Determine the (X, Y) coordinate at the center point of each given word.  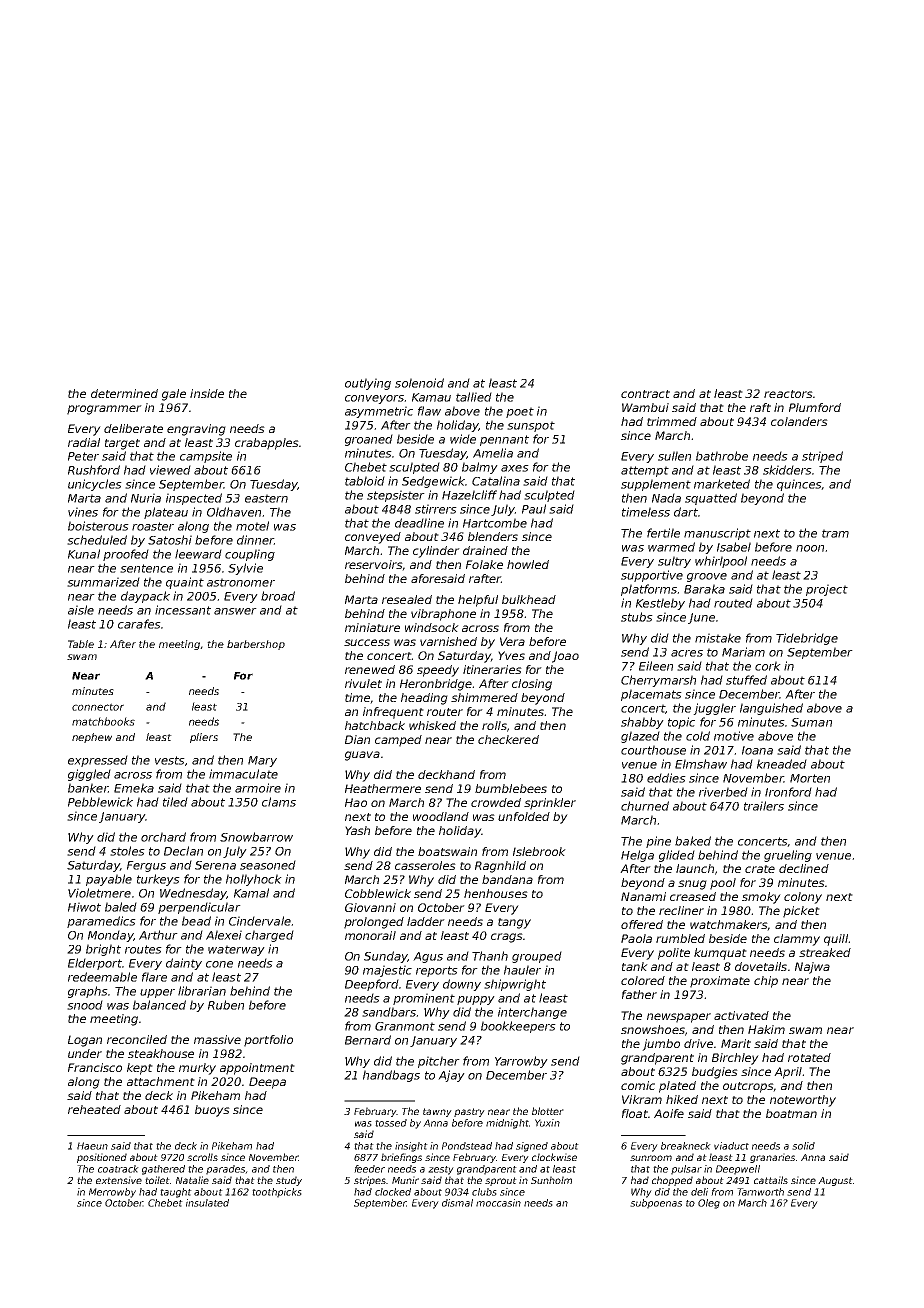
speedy (438, 671)
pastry (469, 1112)
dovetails (761, 966)
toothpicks (277, 1193)
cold (698, 736)
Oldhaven (234, 512)
